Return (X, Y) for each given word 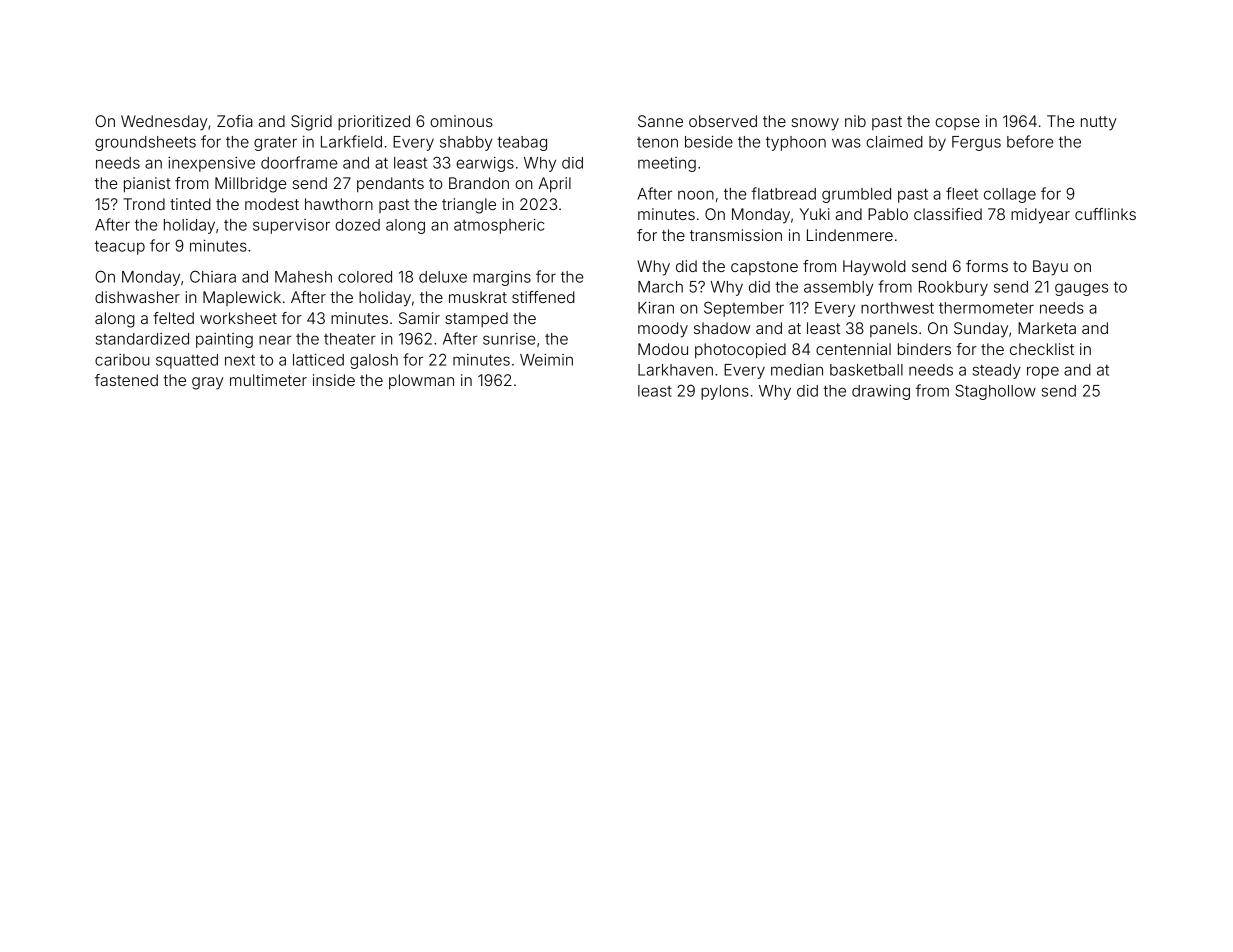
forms (987, 266)
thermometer (986, 308)
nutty (1099, 123)
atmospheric (499, 226)
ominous (461, 121)
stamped (476, 319)
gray (208, 383)
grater (275, 143)
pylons (725, 392)
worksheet (238, 318)
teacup (120, 247)
